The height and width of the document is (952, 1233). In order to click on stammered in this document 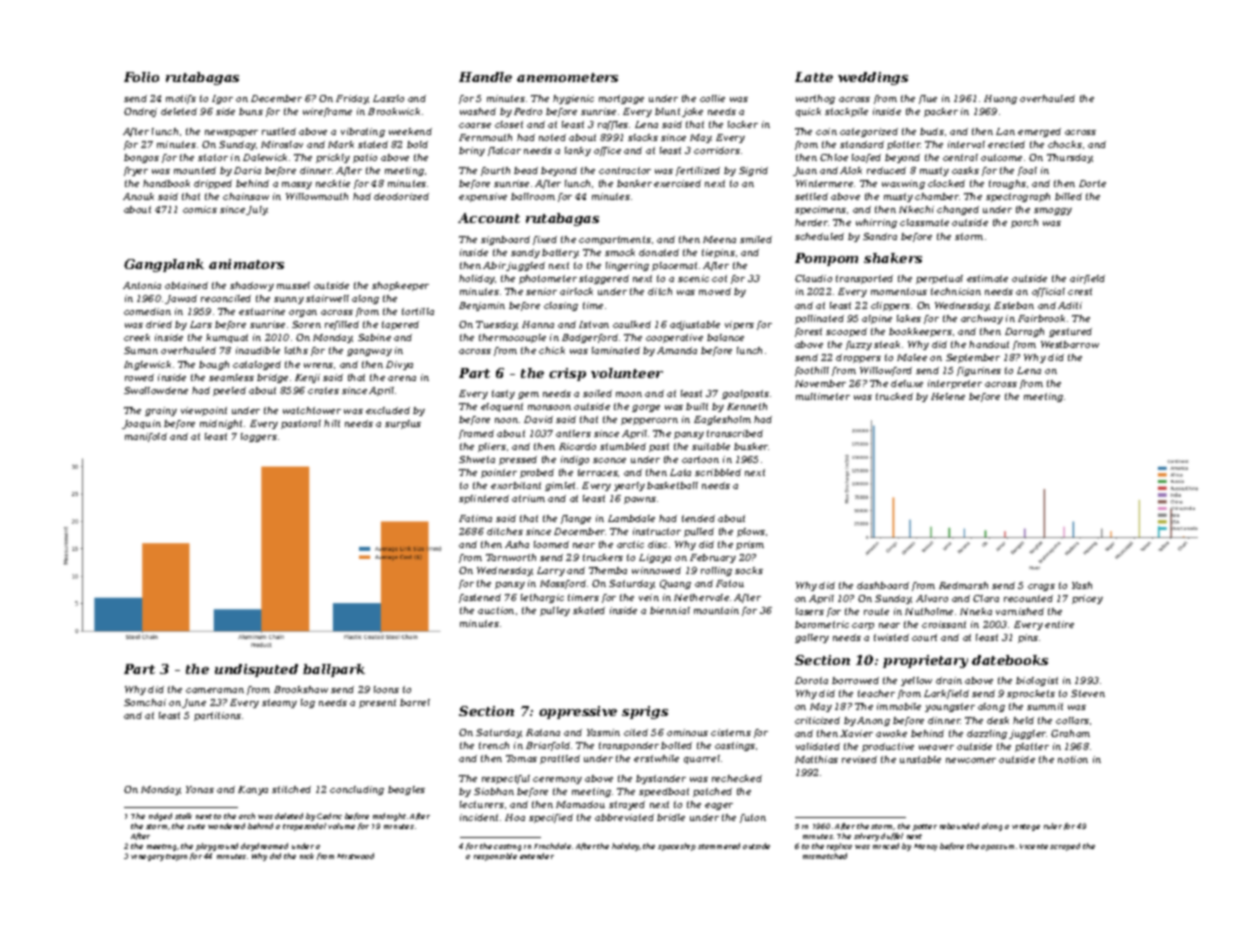, I will do `click(719, 846)`.
